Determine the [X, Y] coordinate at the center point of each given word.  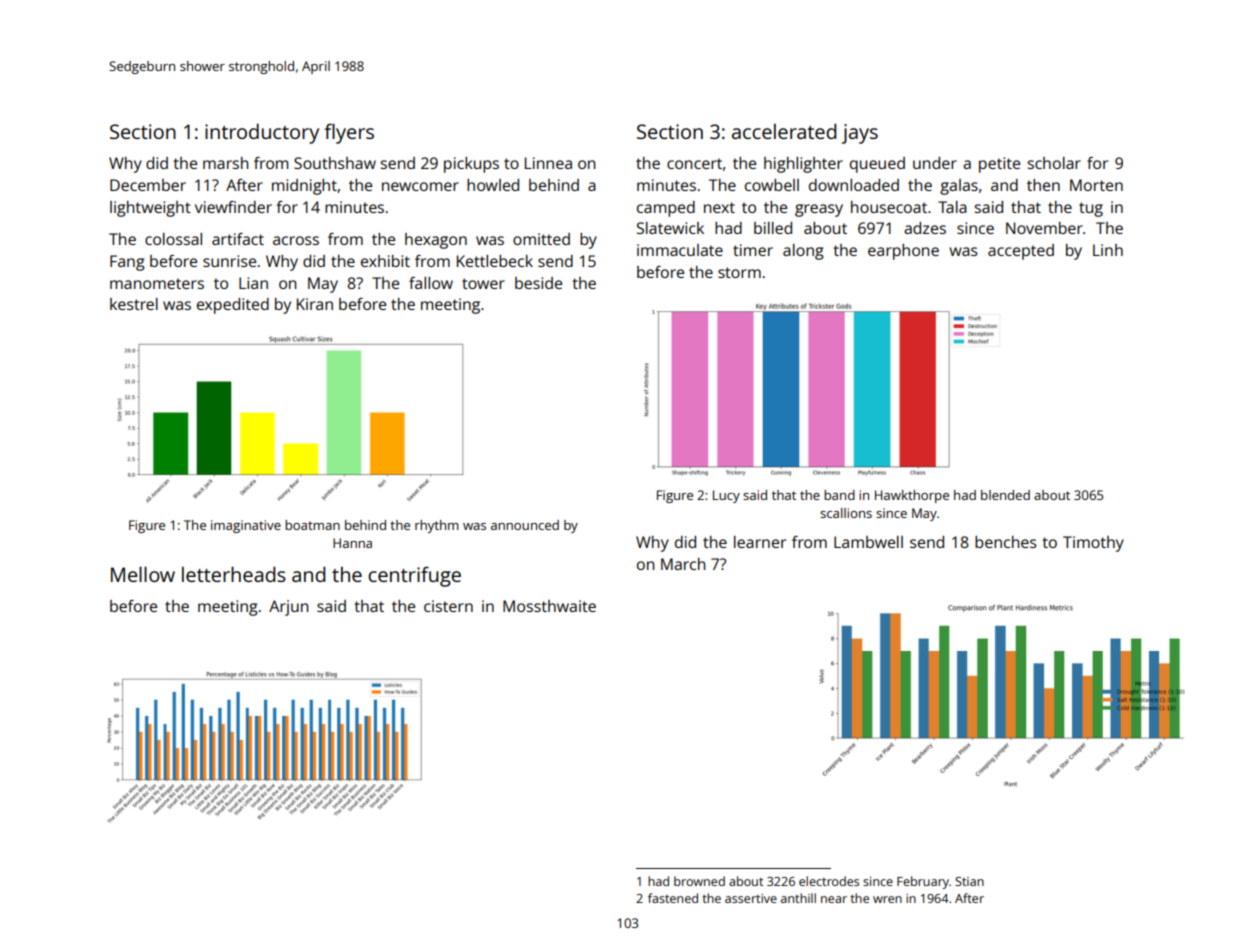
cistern [448, 606]
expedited [233, 306]
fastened [673, 898]
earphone [903, 252]
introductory [262, 133]
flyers [349, 133]
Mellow [143, 574]
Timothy [1093, 544]
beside [538, 283]
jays [860, 134]
